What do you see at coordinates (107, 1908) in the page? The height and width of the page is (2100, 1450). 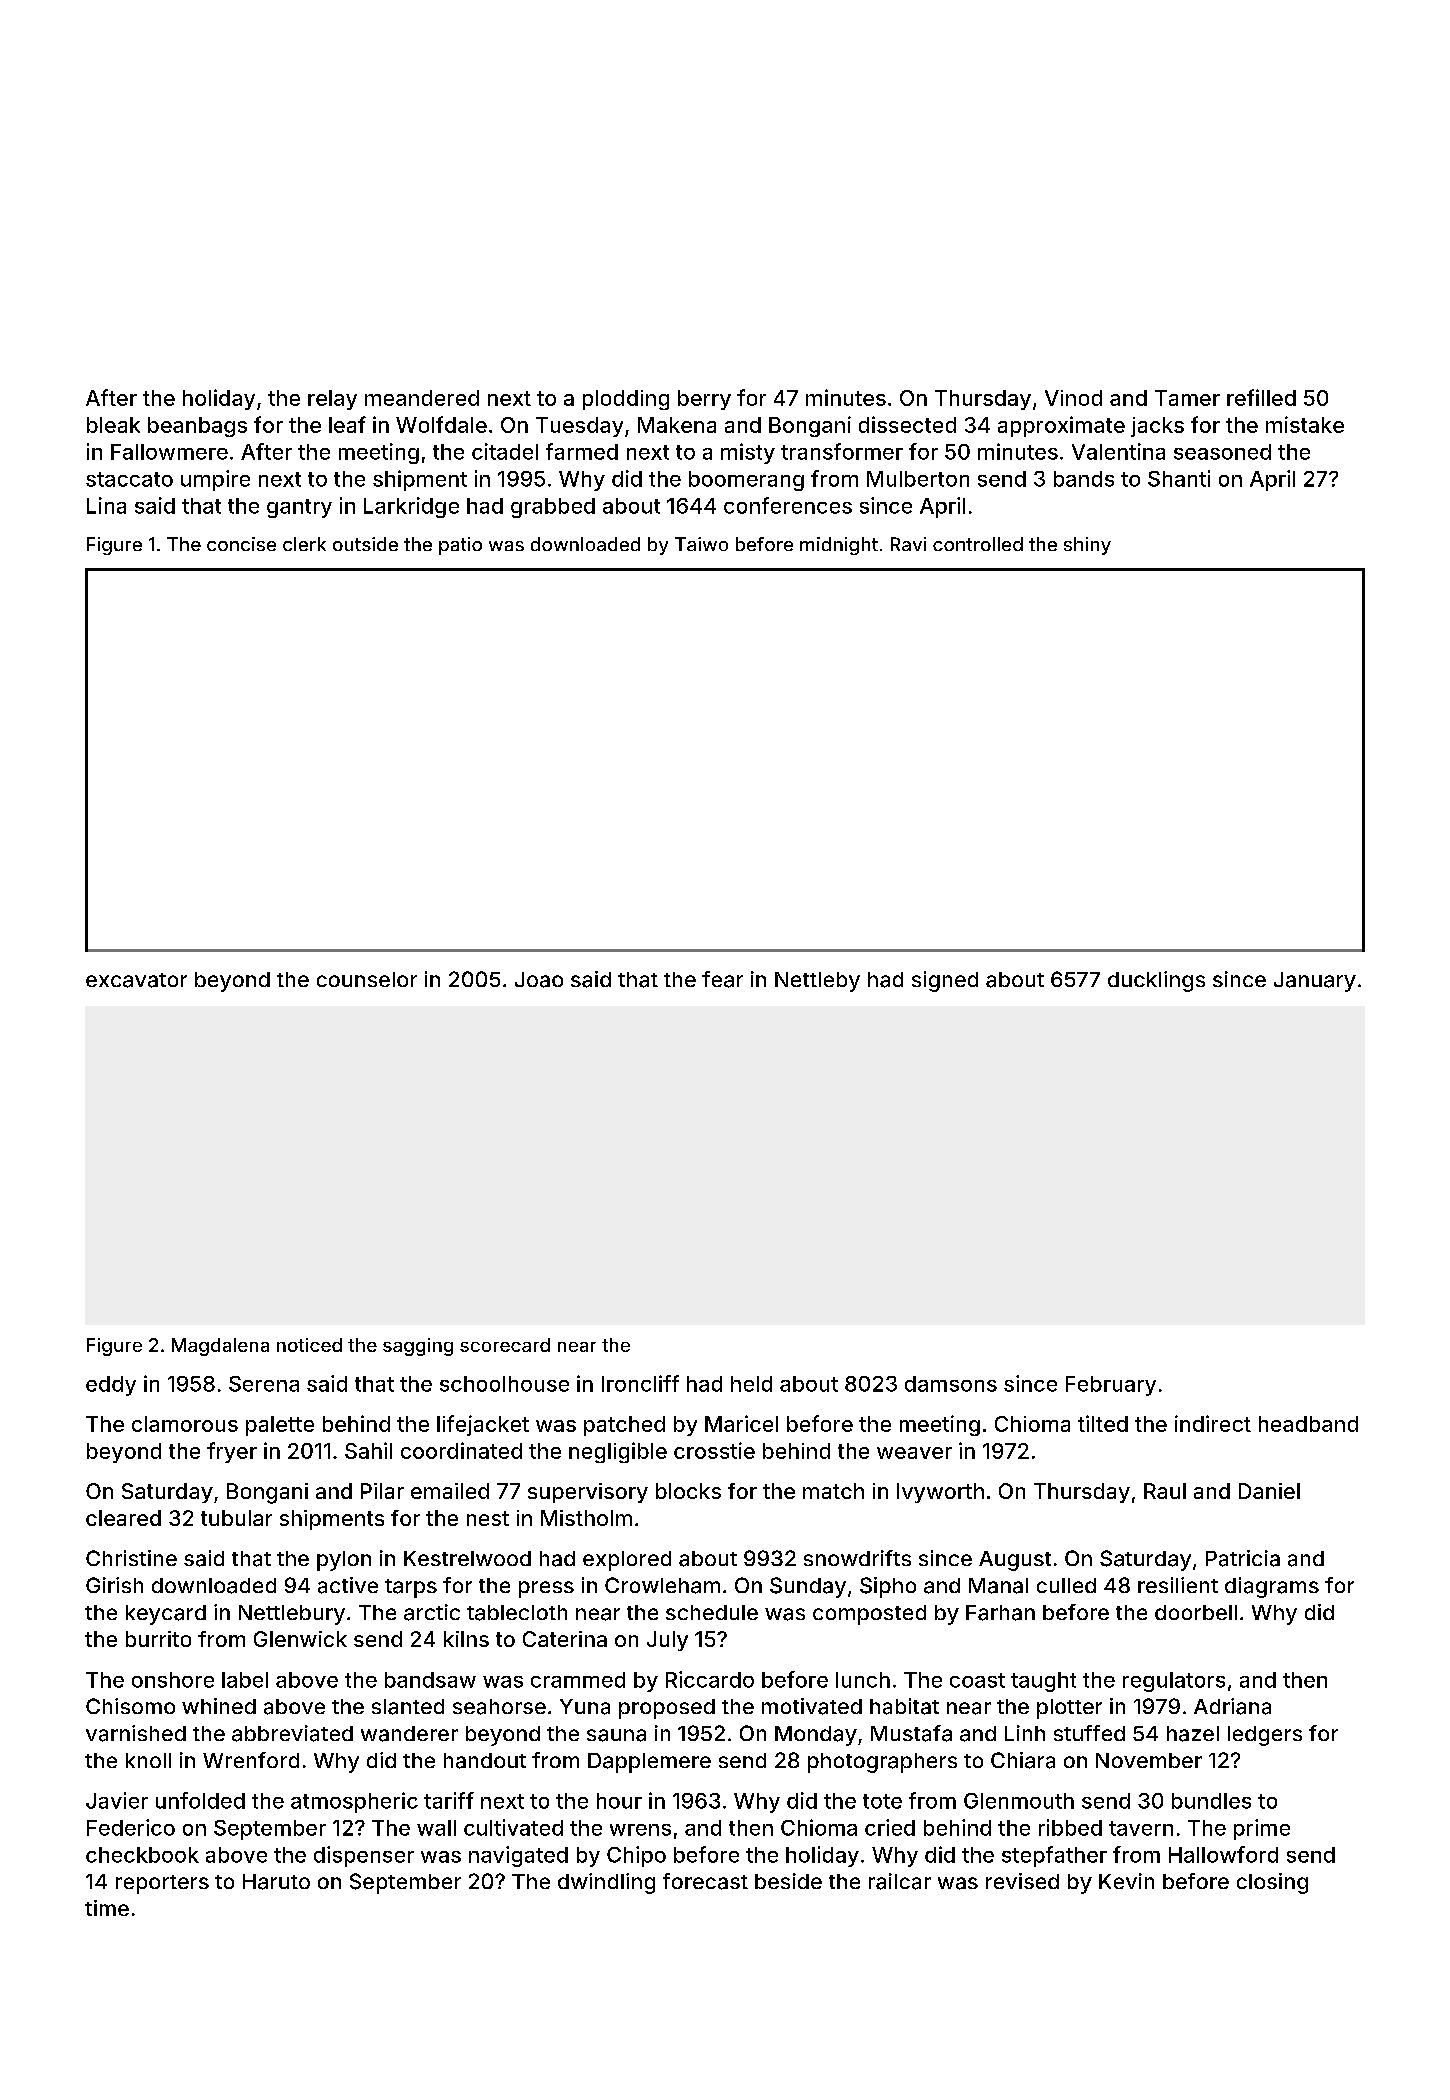 I see `time` at bounding box center [107, 1908].
